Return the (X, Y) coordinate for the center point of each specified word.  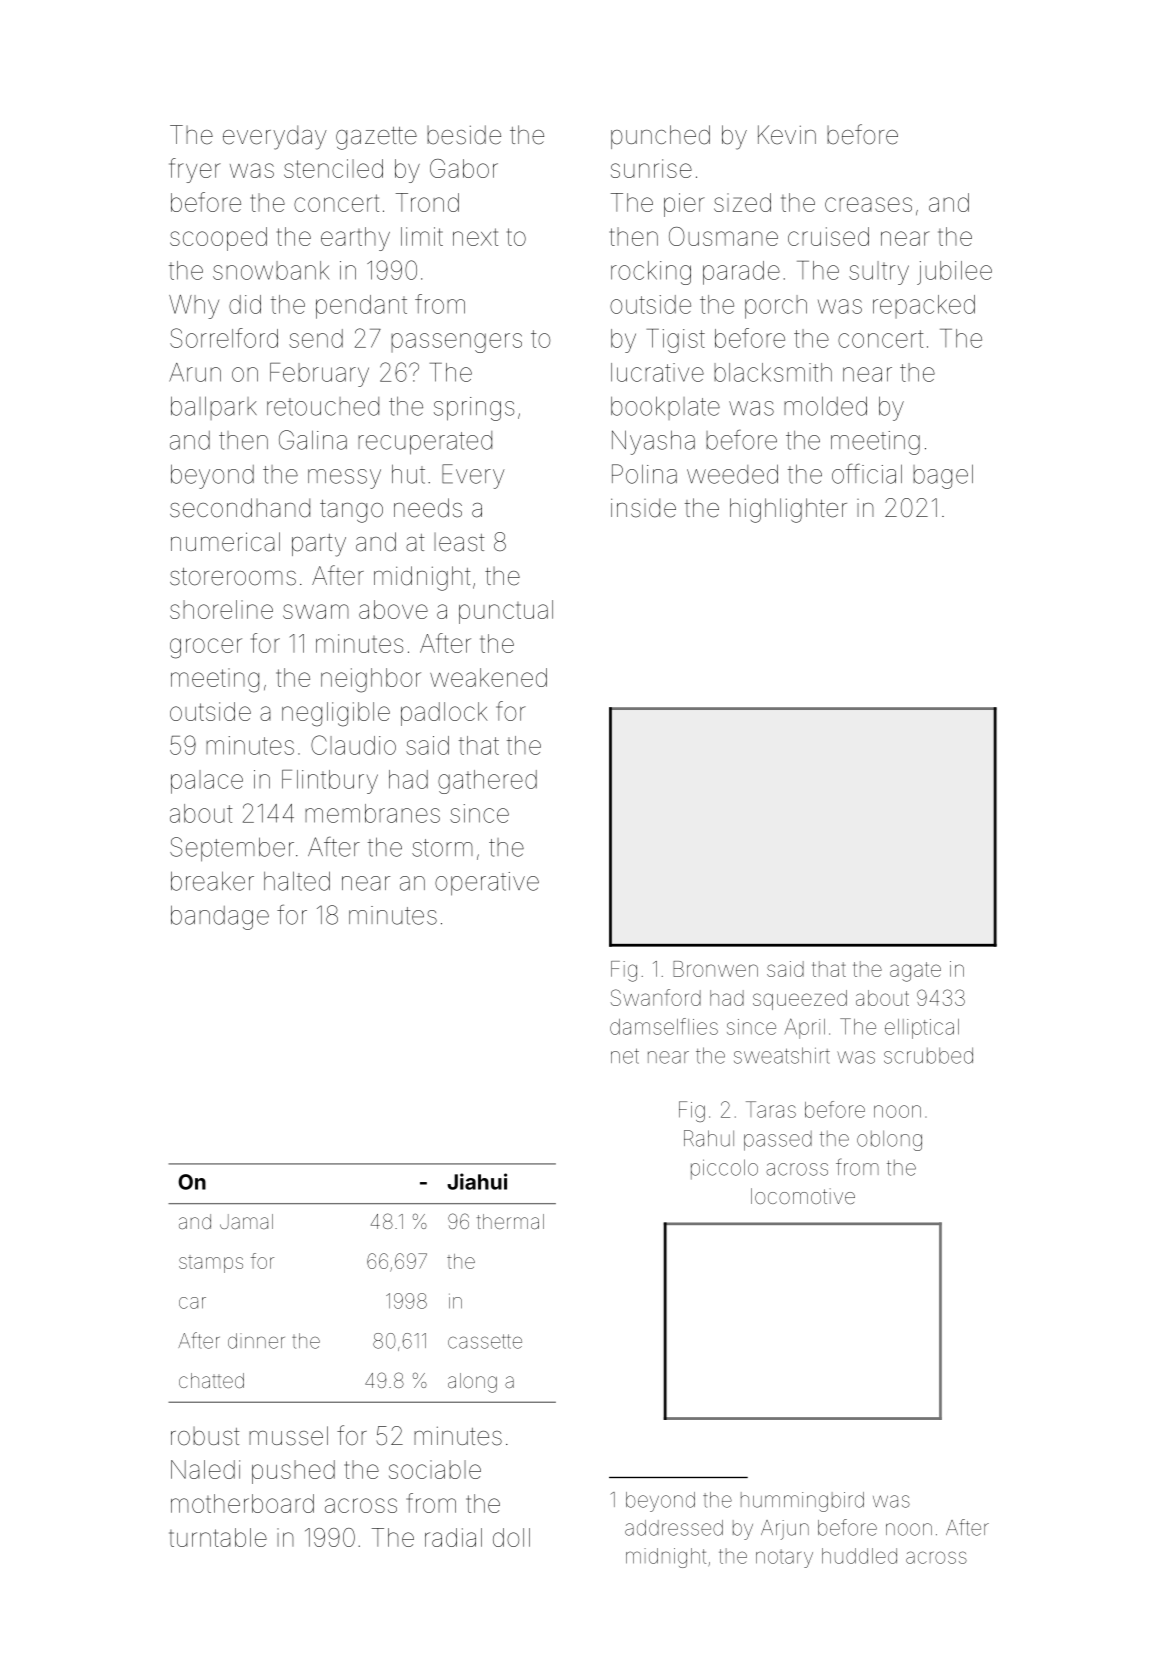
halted (297, 881)
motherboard (242, 1503)
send (316, 338)
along (472, 1383)
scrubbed (928, 1055)
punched (660, 137)
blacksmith (773, 372)
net (625, 1056)
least (459, 542)
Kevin (787, 135)
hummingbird (802, 1502)
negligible (336, 714)
